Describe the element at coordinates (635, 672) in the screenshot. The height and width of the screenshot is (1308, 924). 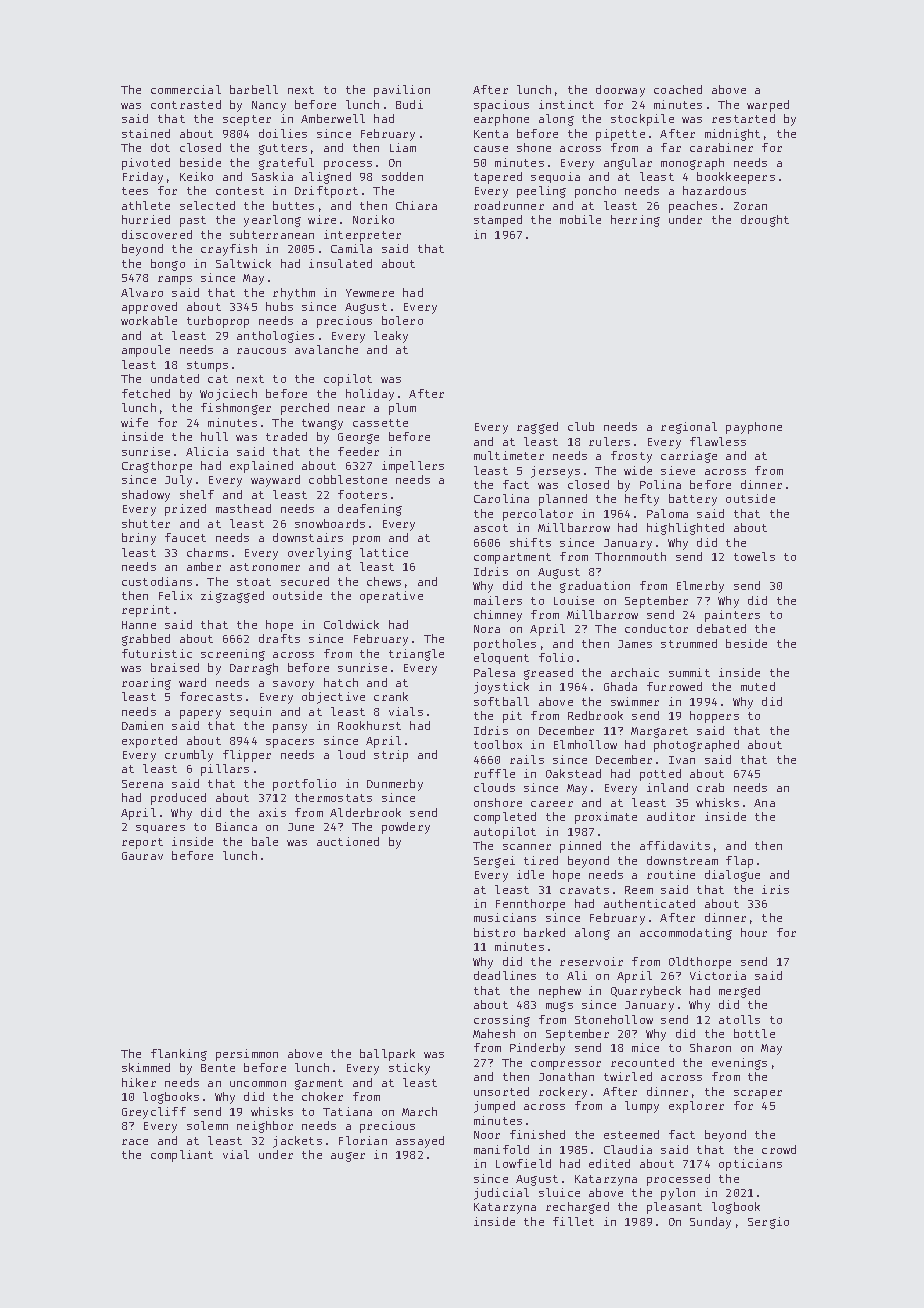
I see `archaic` at that location.
